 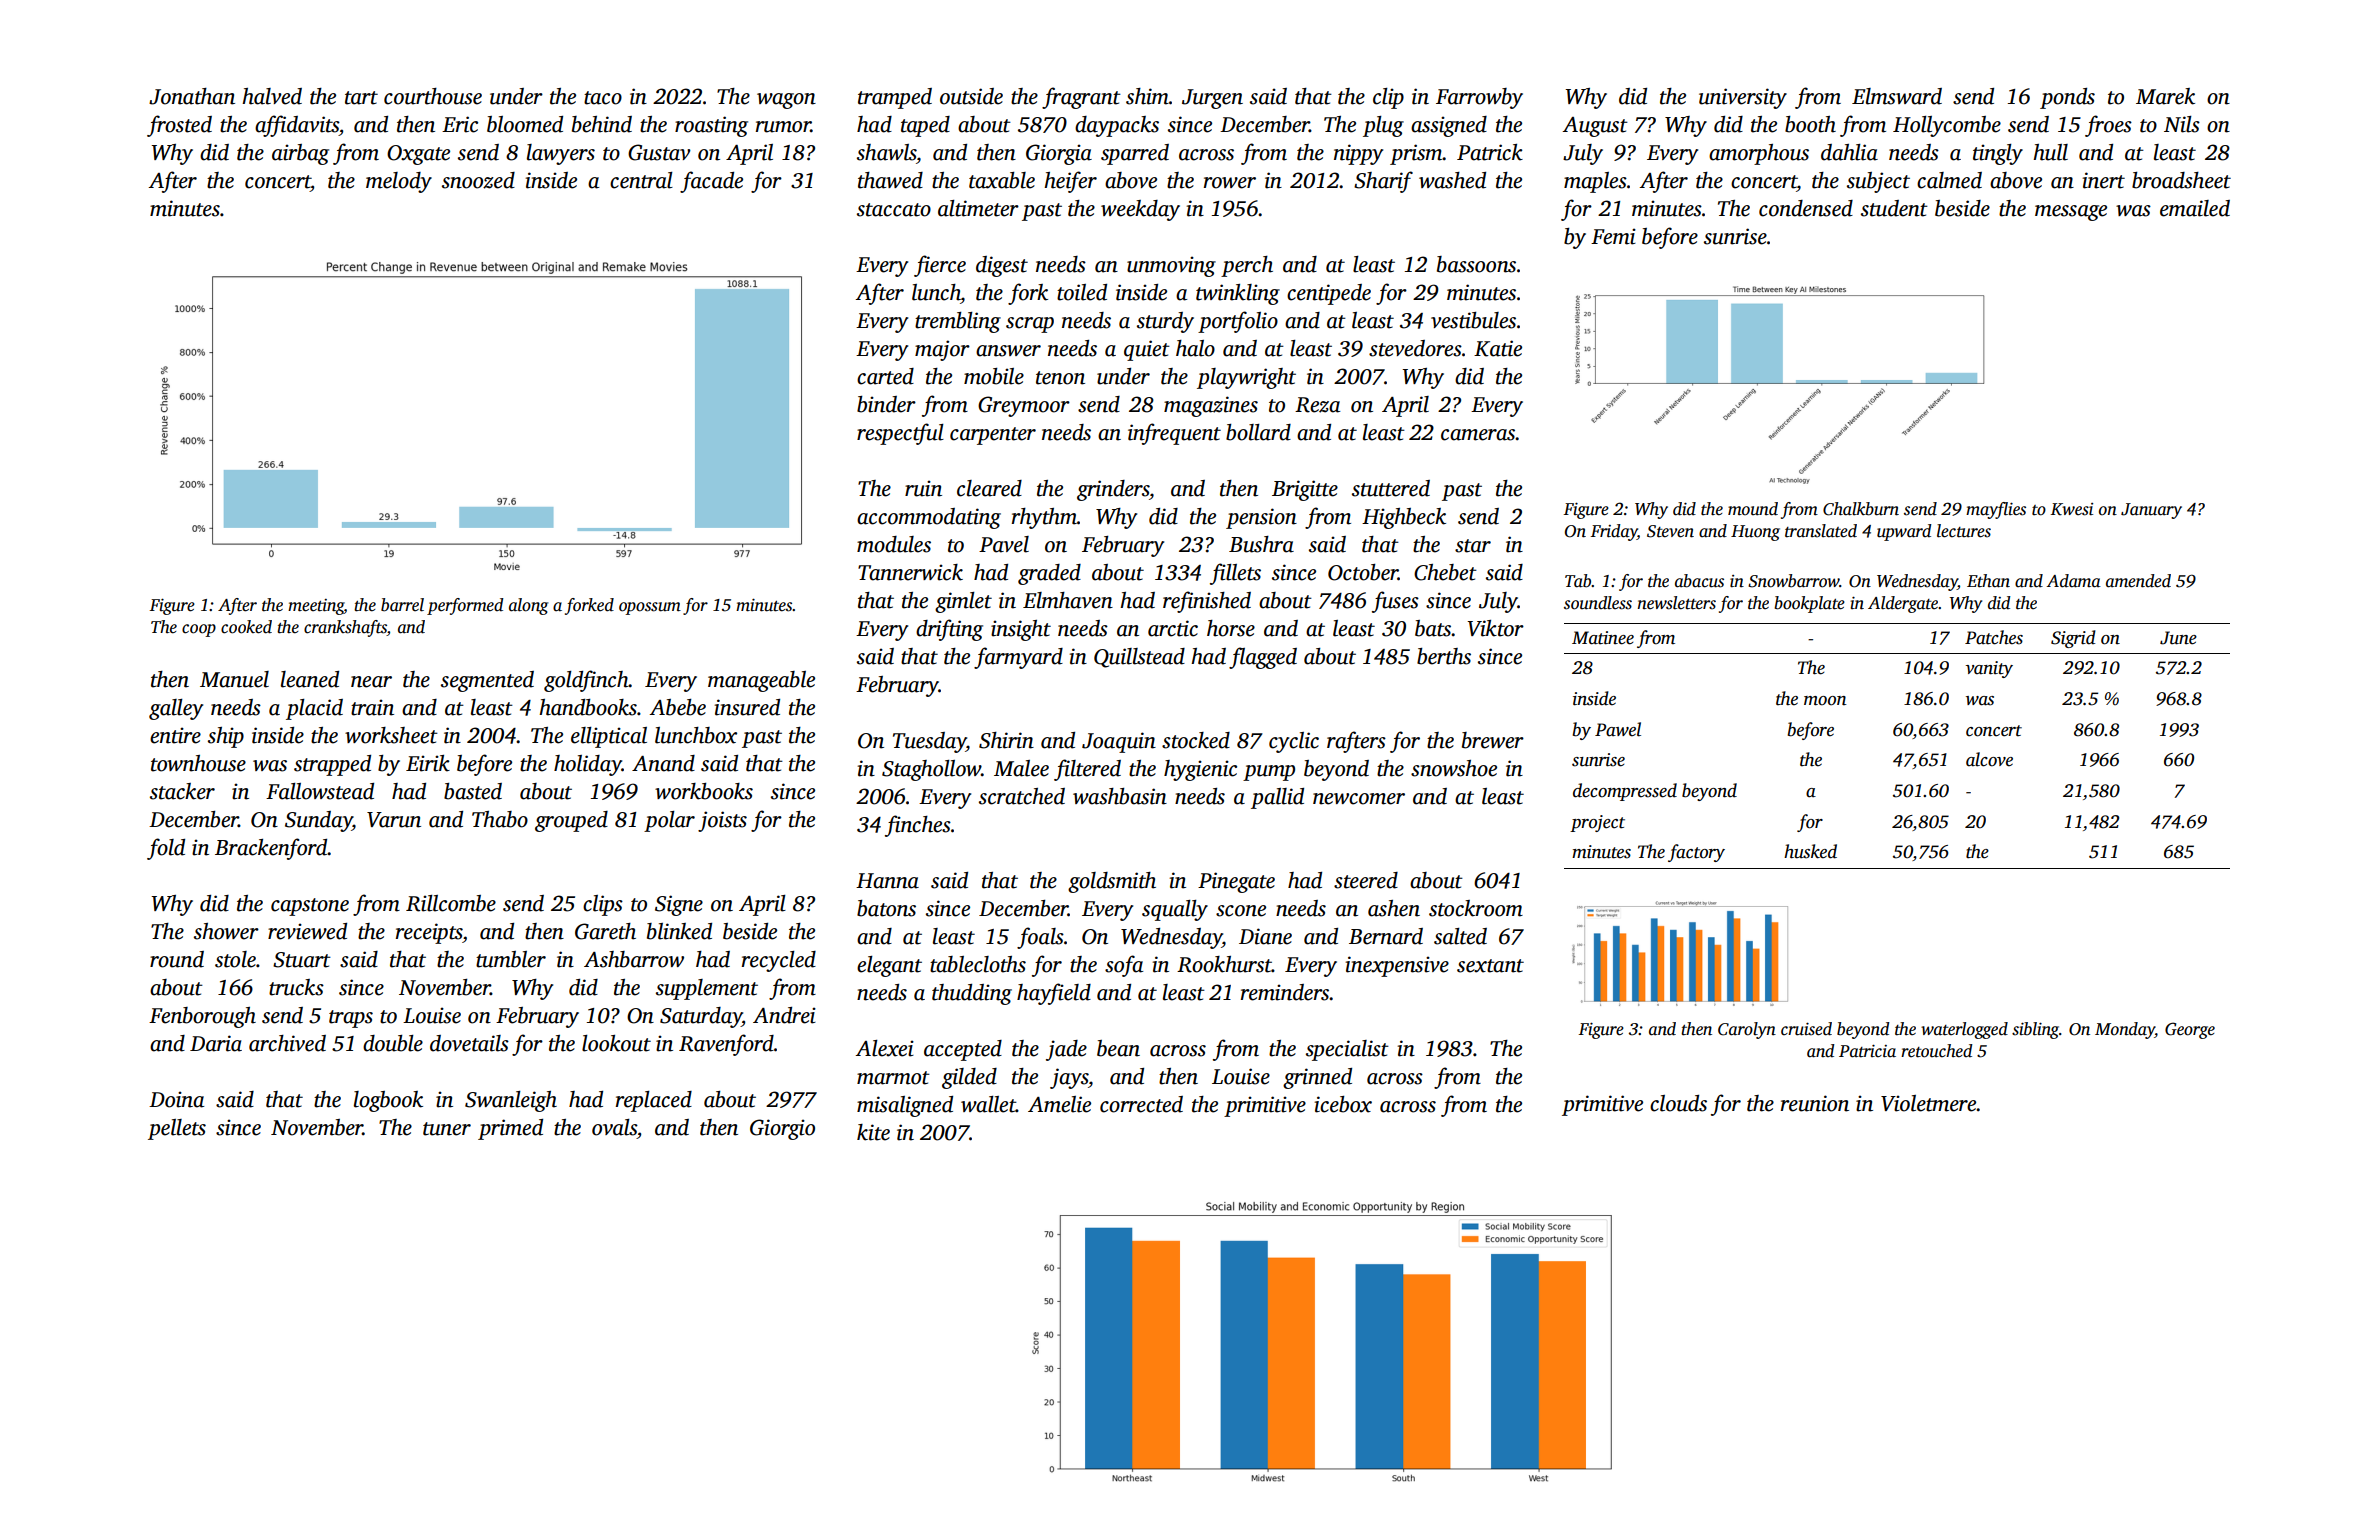 What do you see at coordinates (399, 182) in the document?
I see `melody` at bounding box center [399, 182].
